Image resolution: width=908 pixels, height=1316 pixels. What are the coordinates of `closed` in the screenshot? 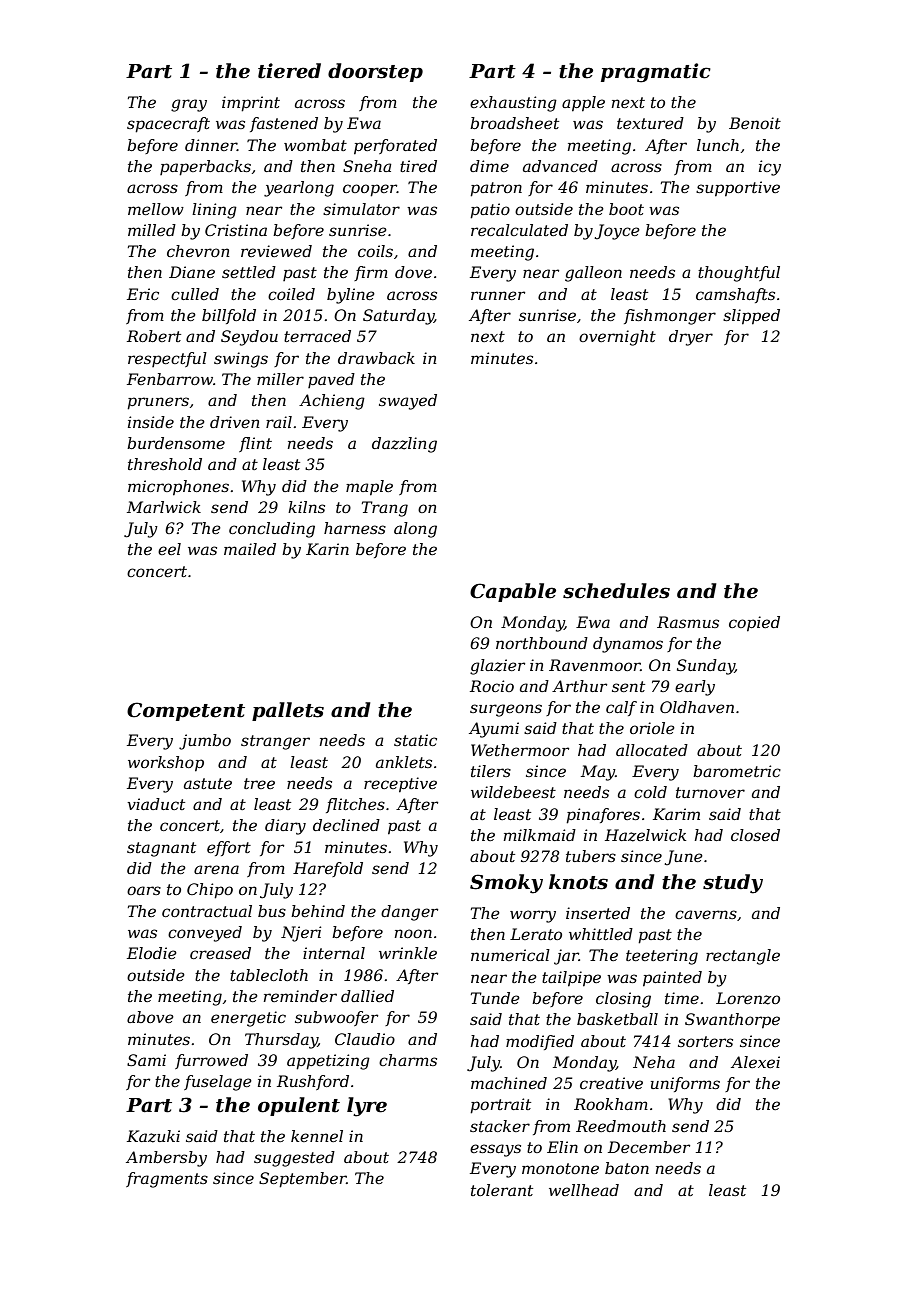 It's located at (755, 835).
